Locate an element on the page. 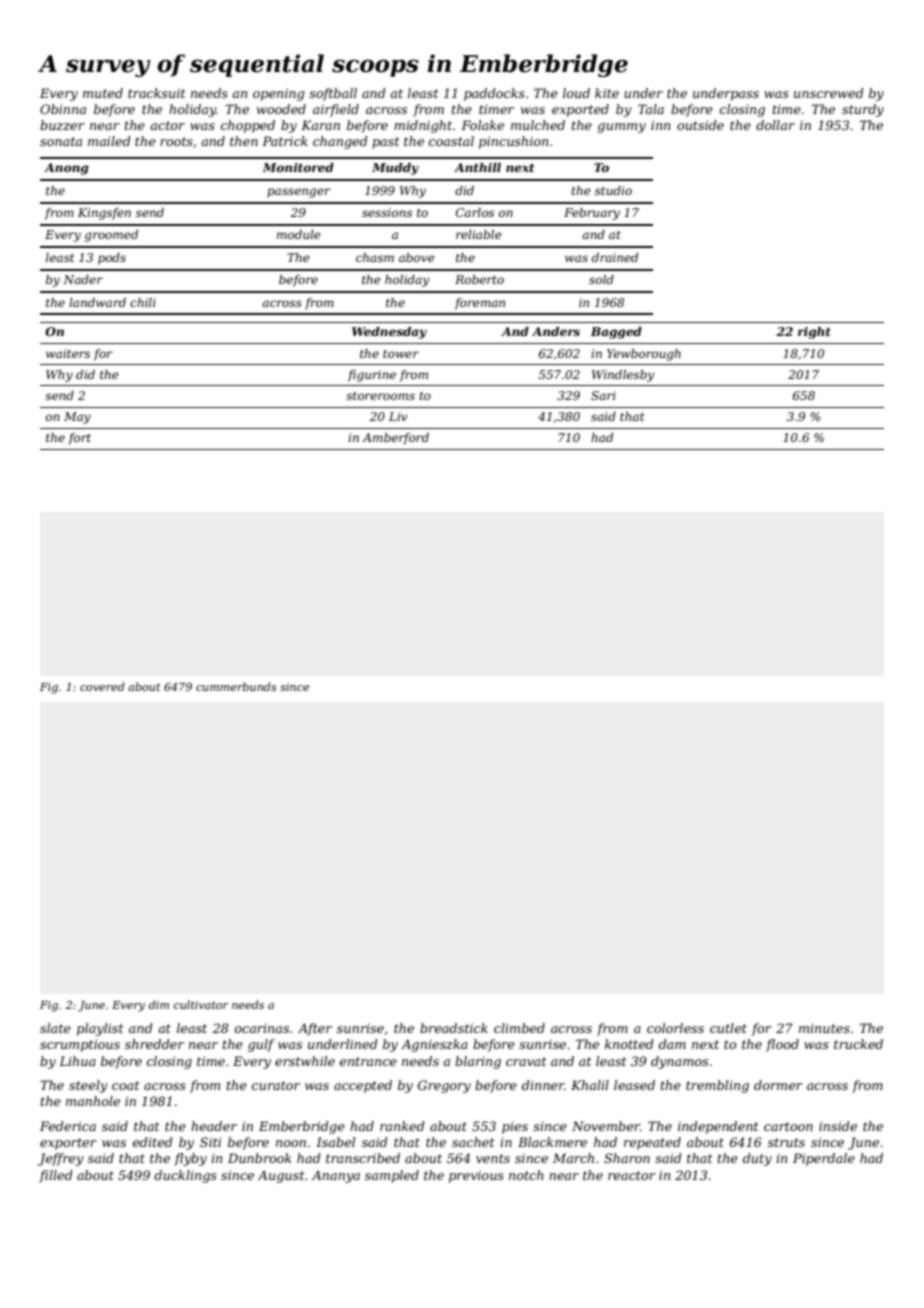 The height and width of the page is (1308, 924). kite is located at coordinates (607, 93).
